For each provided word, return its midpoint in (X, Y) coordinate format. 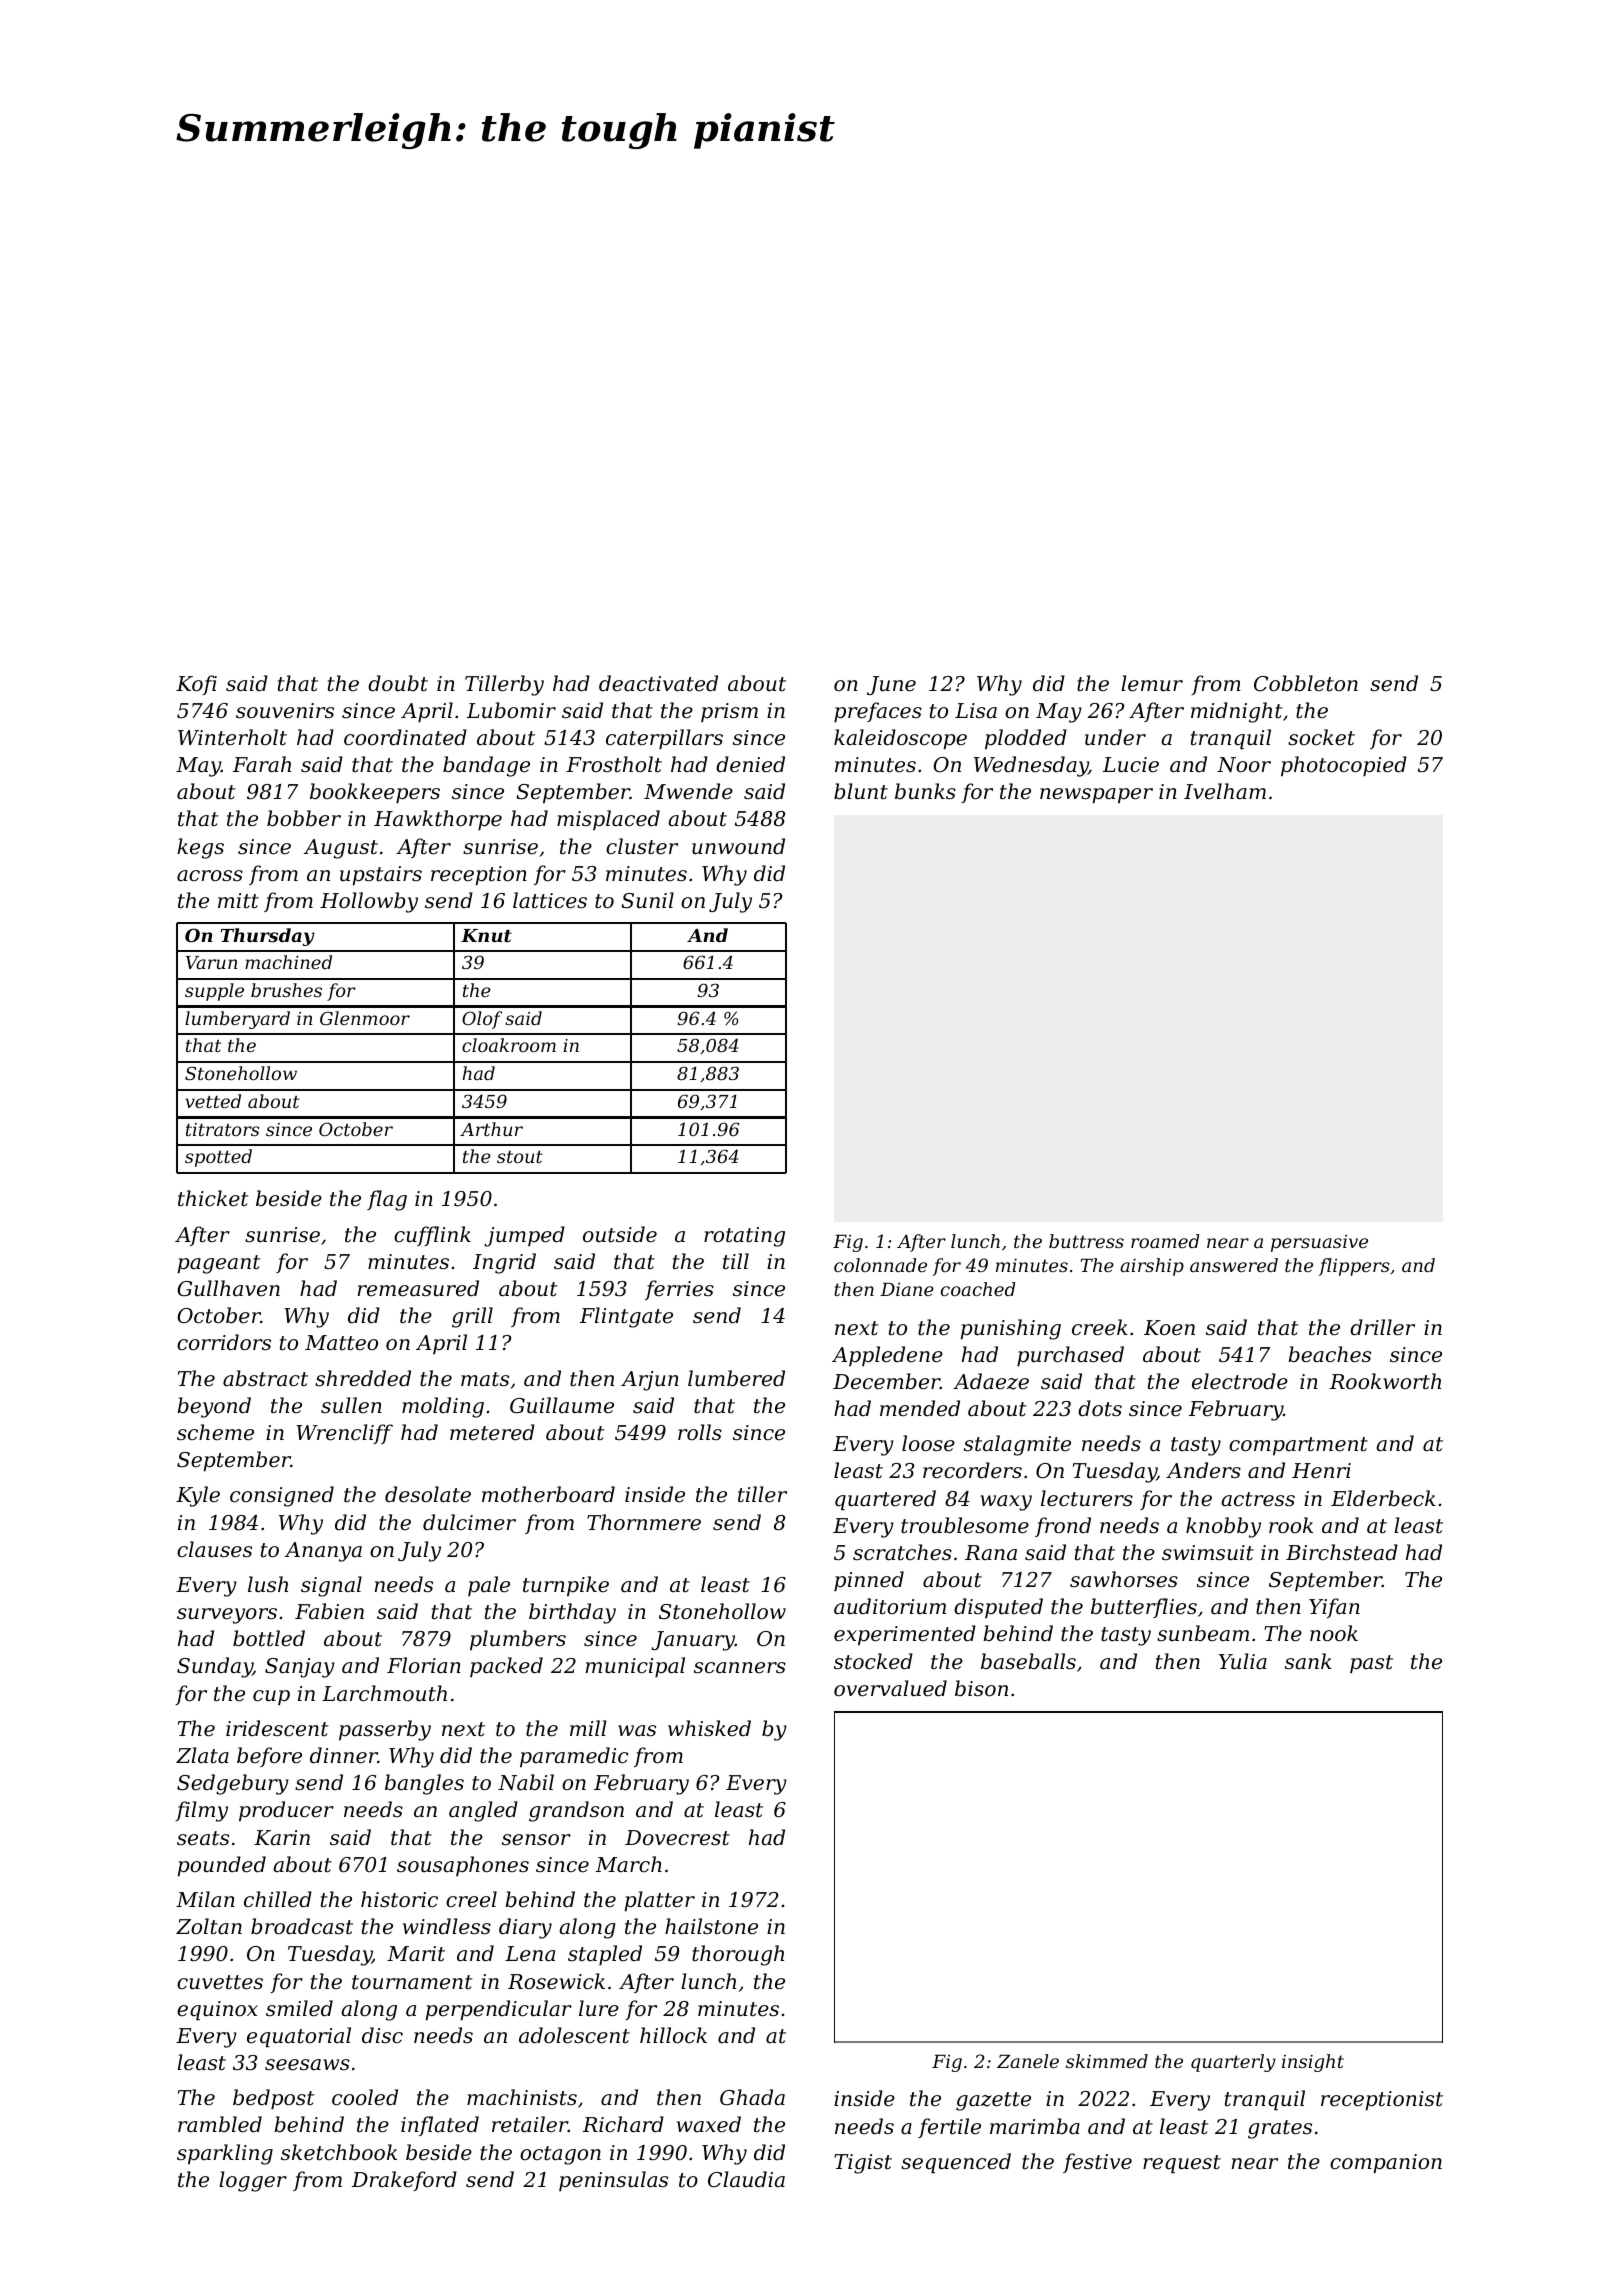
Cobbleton (1306, 683)
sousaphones (463, 1866)
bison (981, 1688)
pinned (869, 1581)
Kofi (196, 685)
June (891, 685)
